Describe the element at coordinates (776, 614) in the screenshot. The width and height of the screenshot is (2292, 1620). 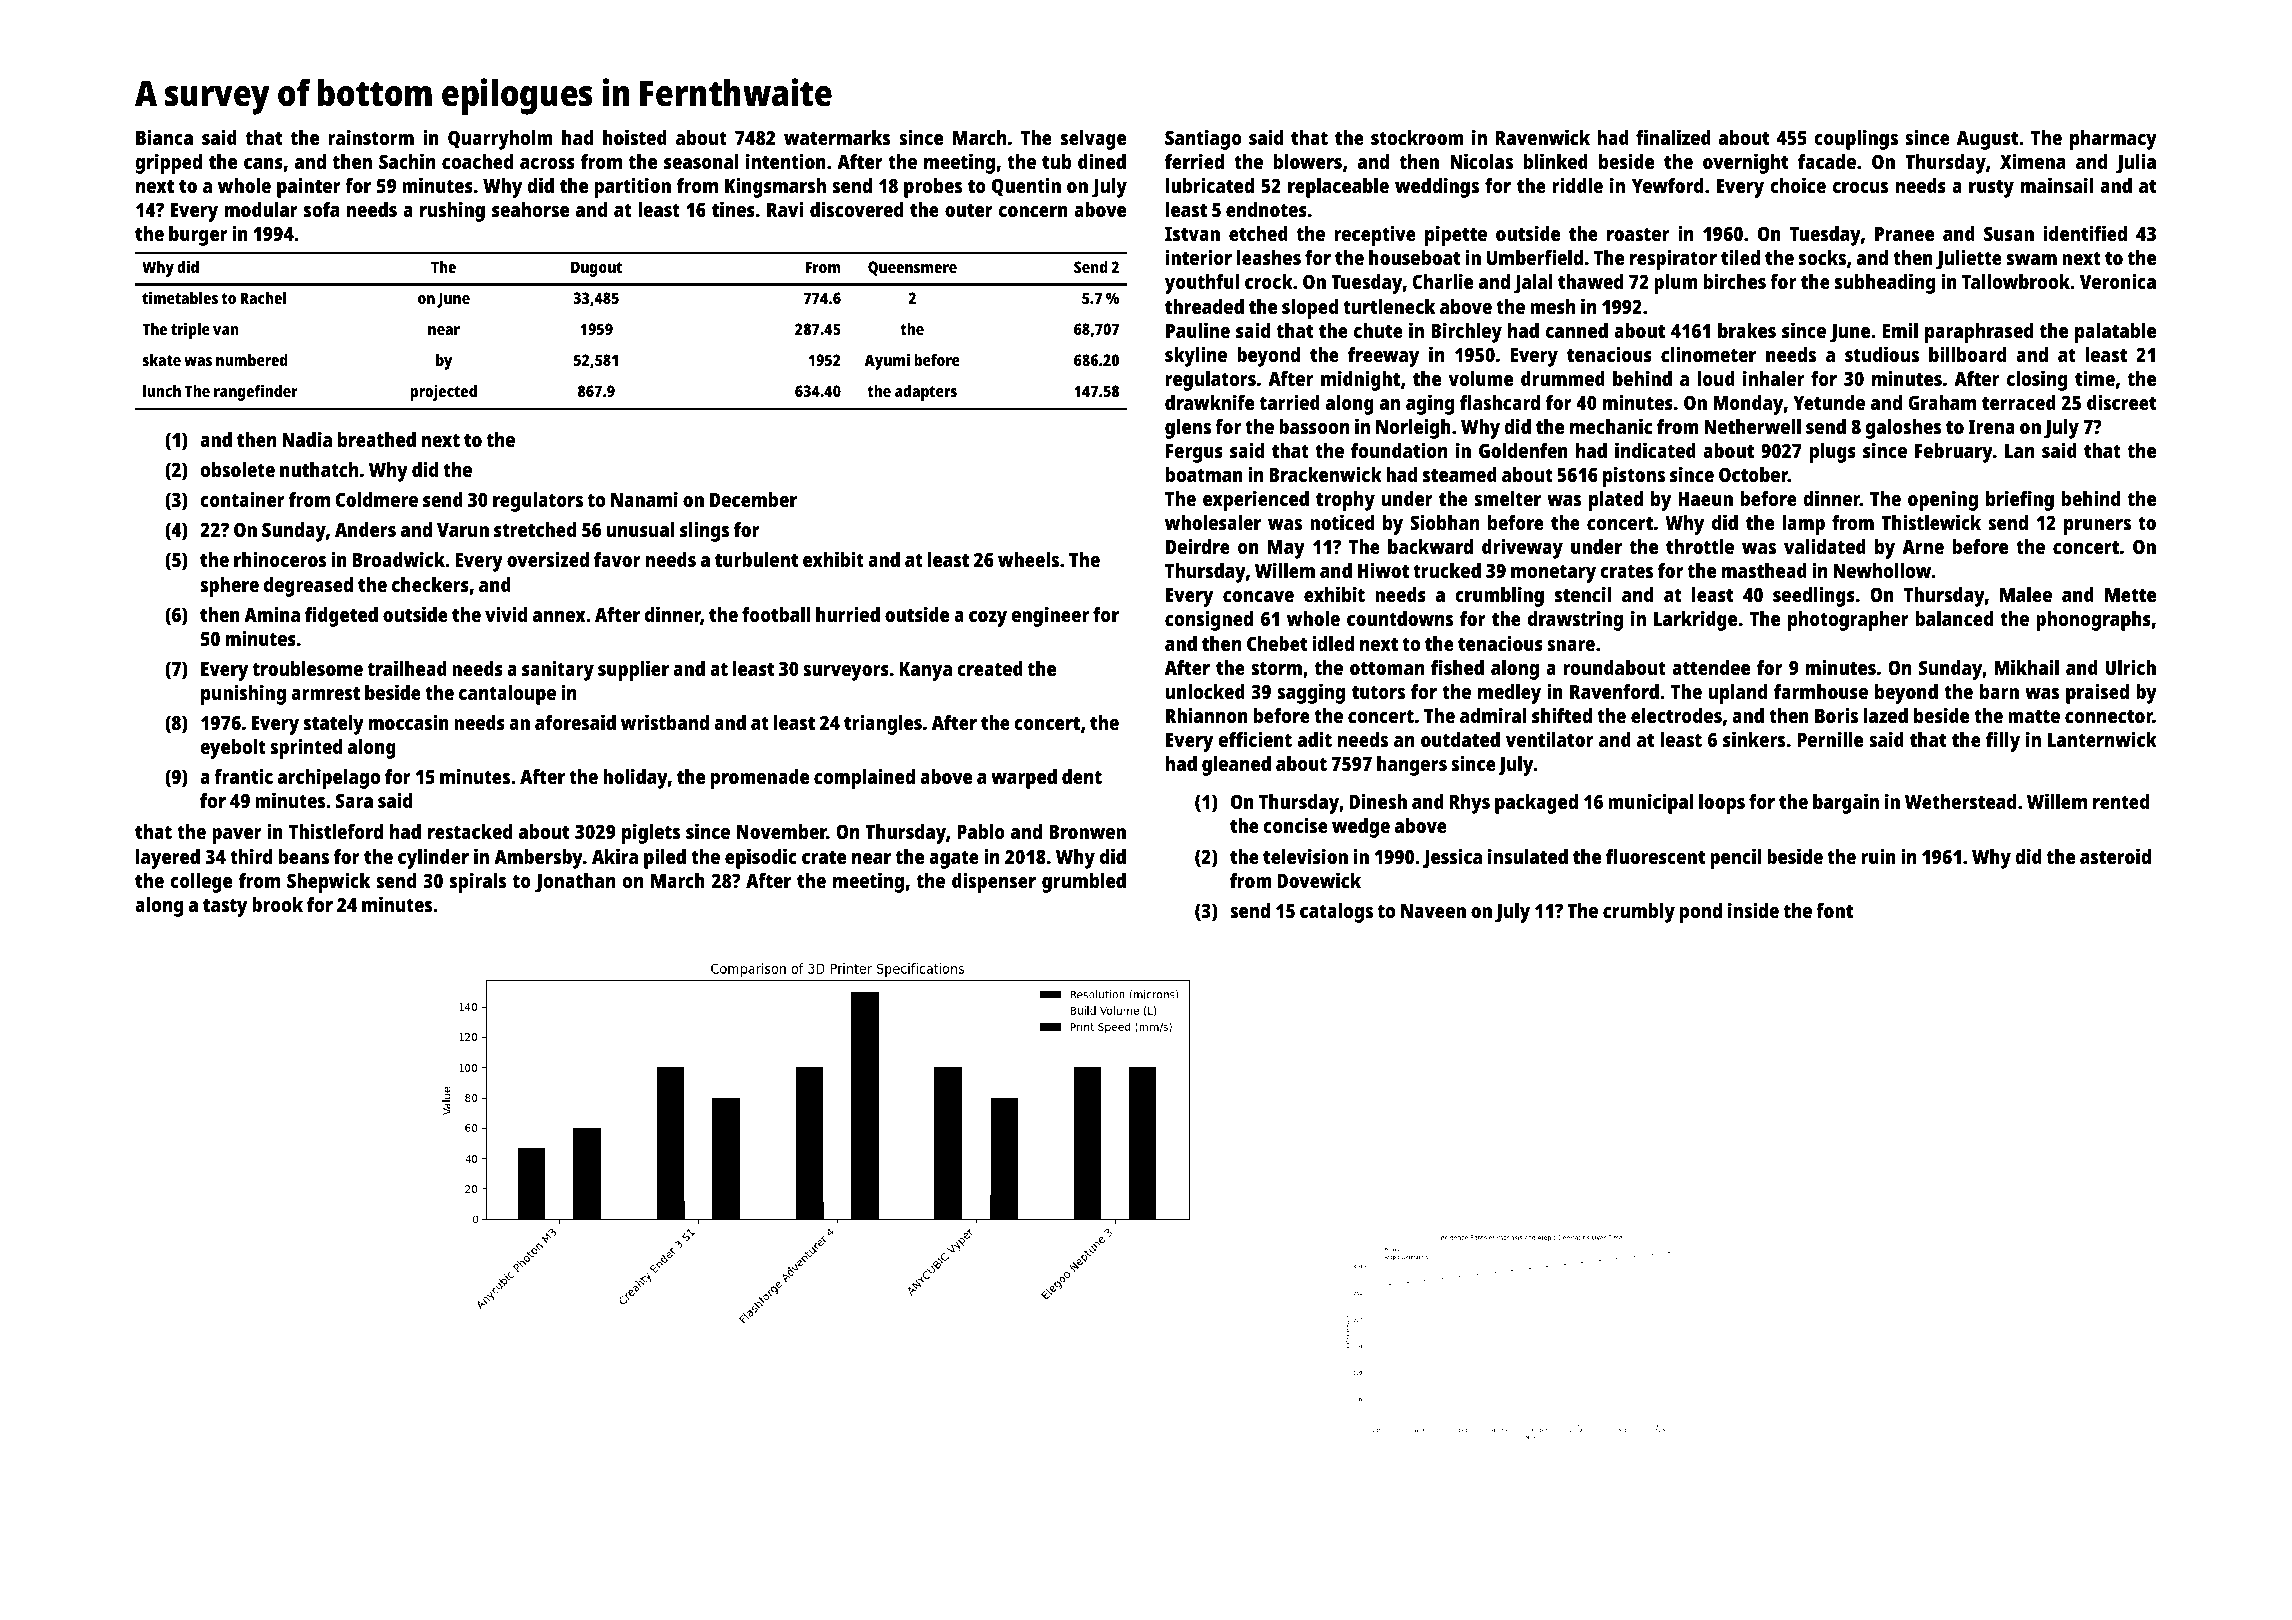
I see `football` at that location.
